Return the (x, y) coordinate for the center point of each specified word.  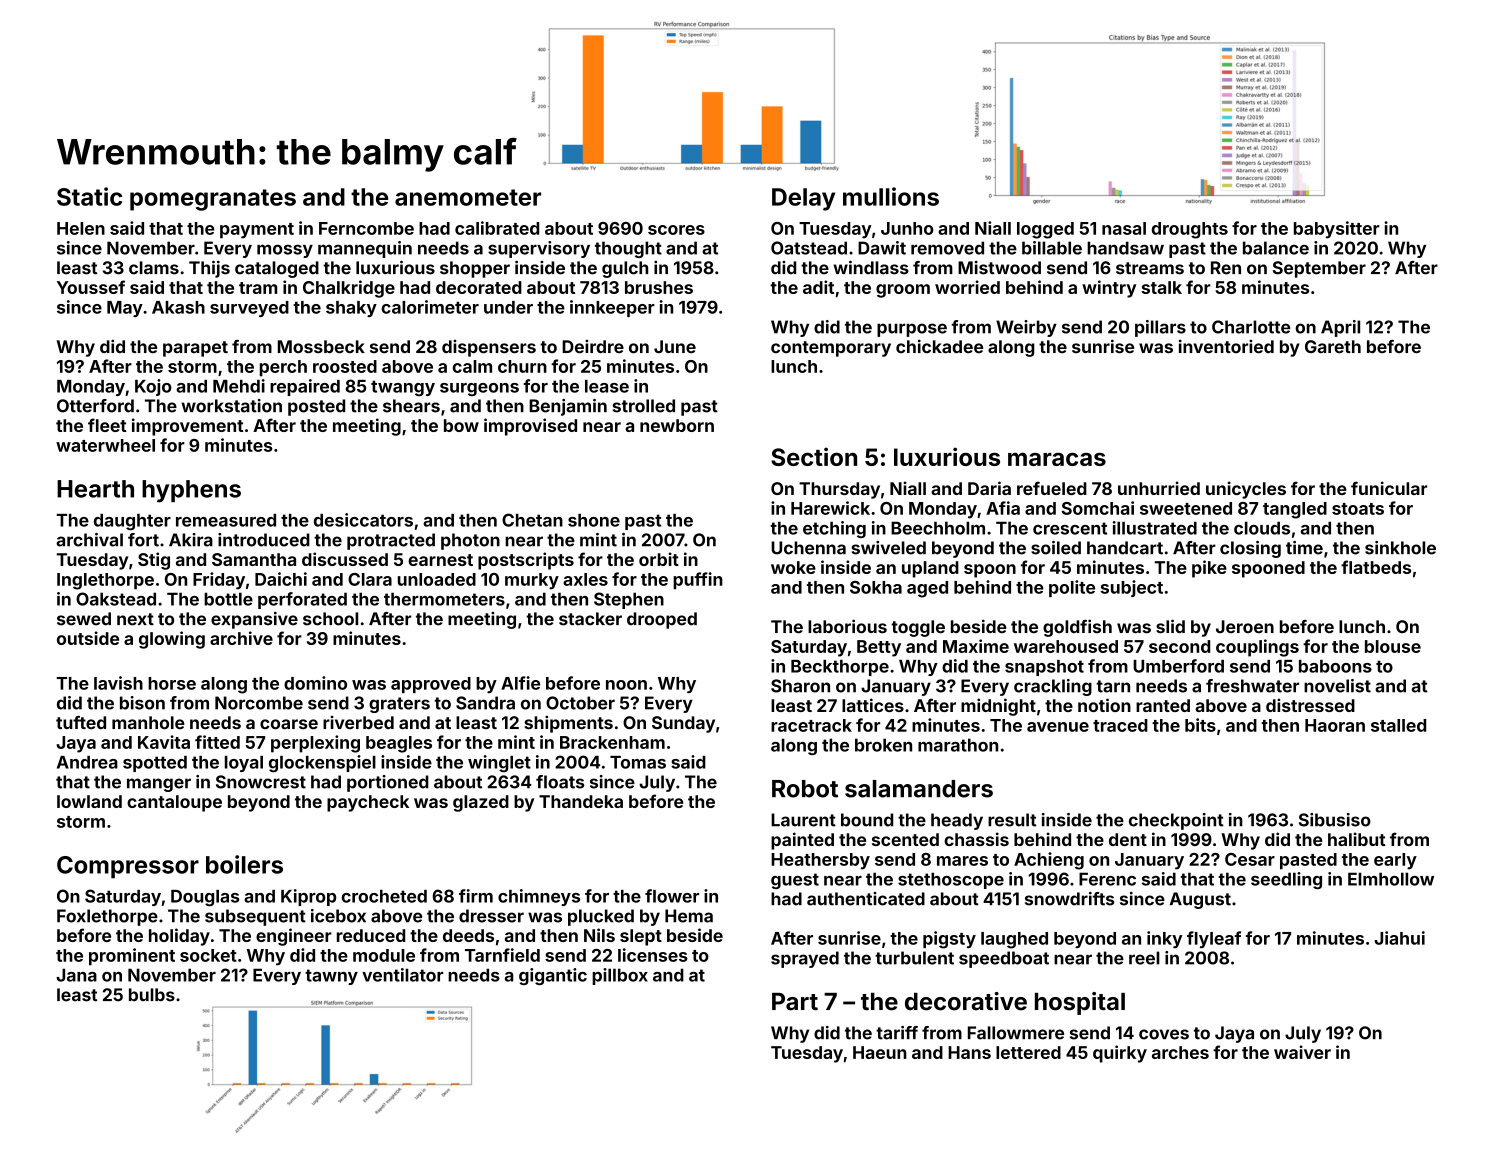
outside (88, 638)
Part (795, 1002)
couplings (1257, 648)
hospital (1080, 1003)
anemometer (468, 197)
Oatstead (809, 248)
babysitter (1337, 230)
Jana (76, 975)
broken (883, 745)
